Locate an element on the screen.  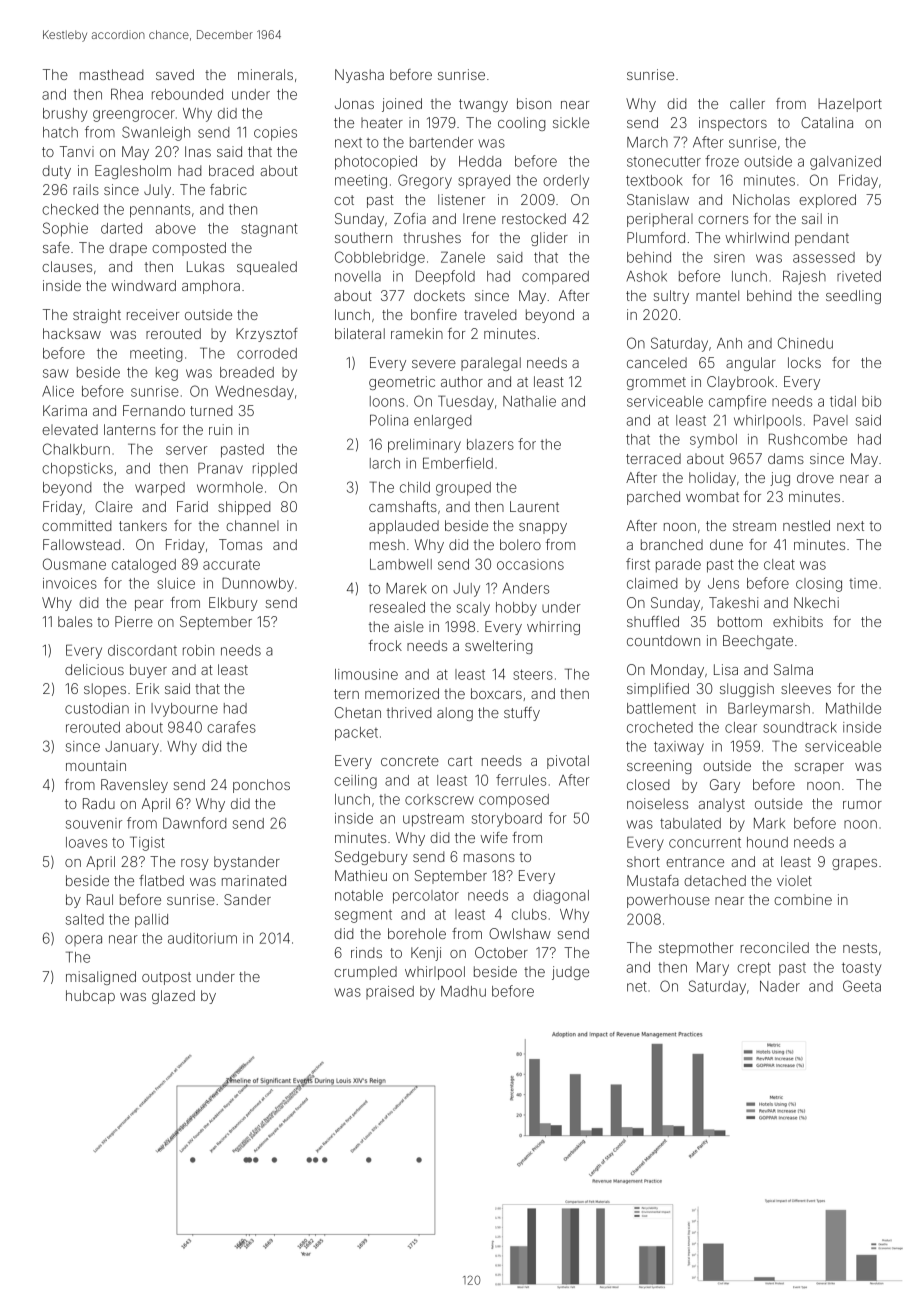
Laurent is located at coordinates (534, 506).
